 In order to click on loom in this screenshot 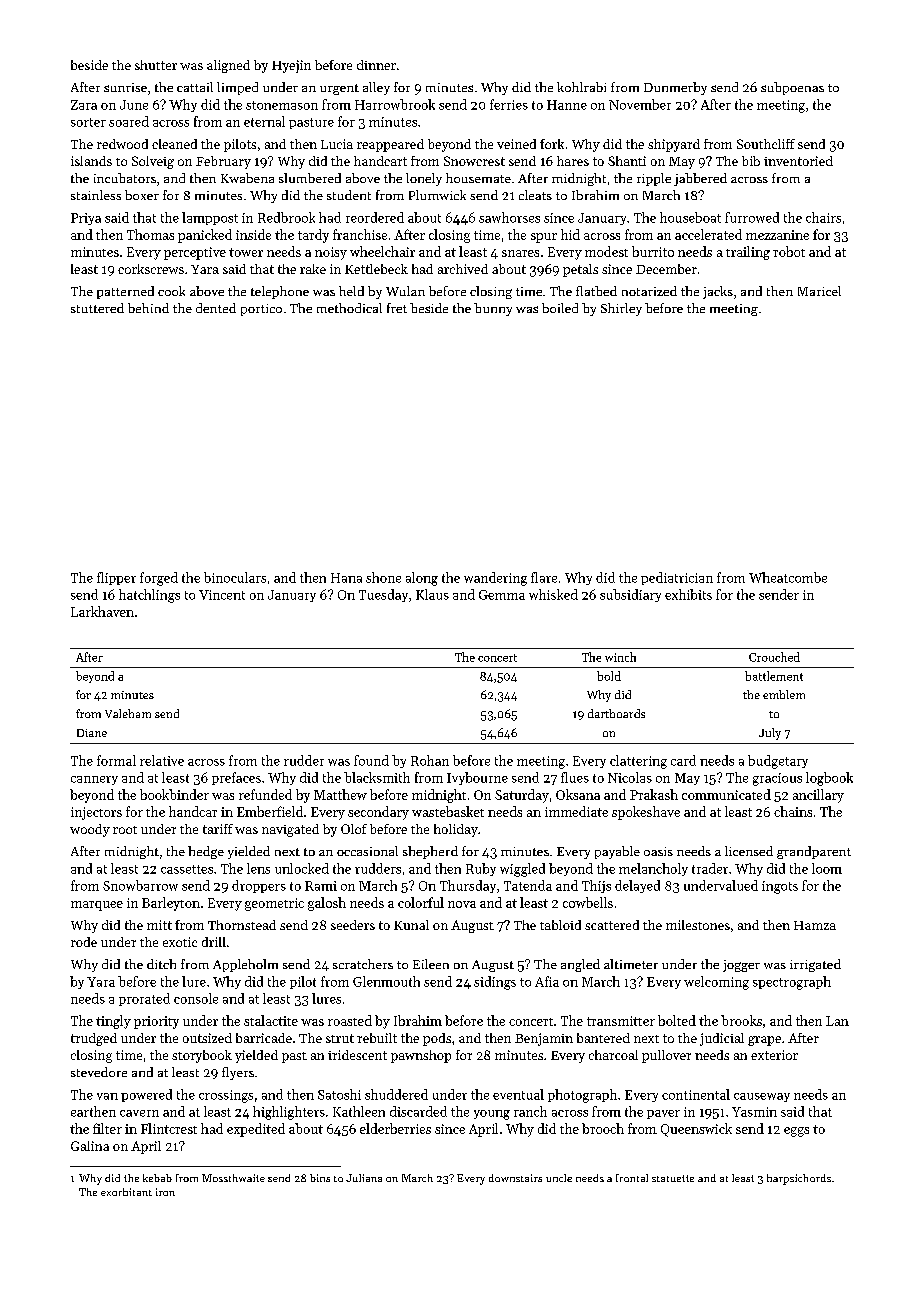, I will do `click(827, 868)`.
